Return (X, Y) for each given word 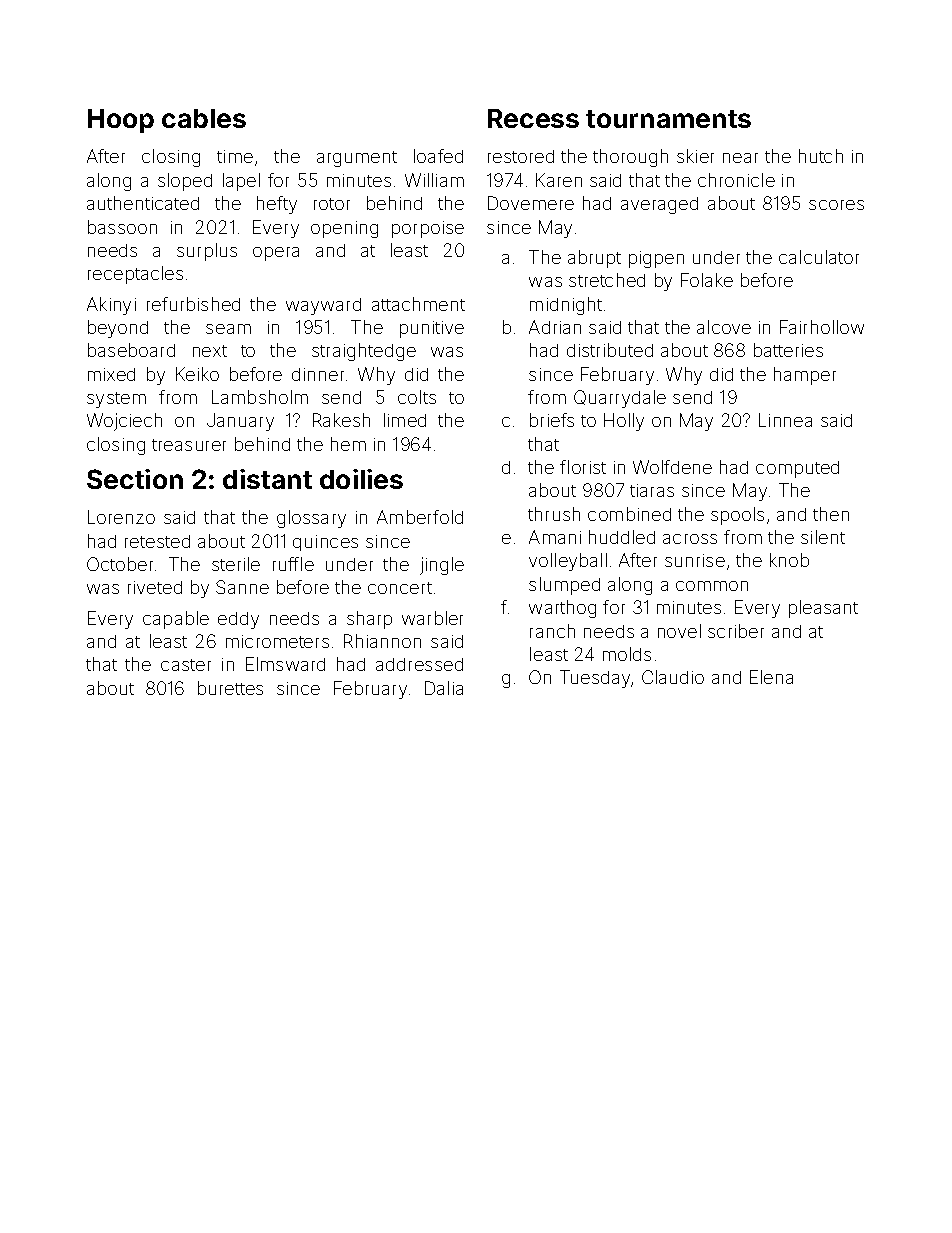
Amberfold (420, 517)
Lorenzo (121, 517)
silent (823, 537)
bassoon (122, 227)
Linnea (785, 420)
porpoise (428, 229)
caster (186, 665)
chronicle (736, 180)
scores (836, 205)
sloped (185, 182)
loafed (438, 156)
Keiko (197, 374)
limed (405, 420)
